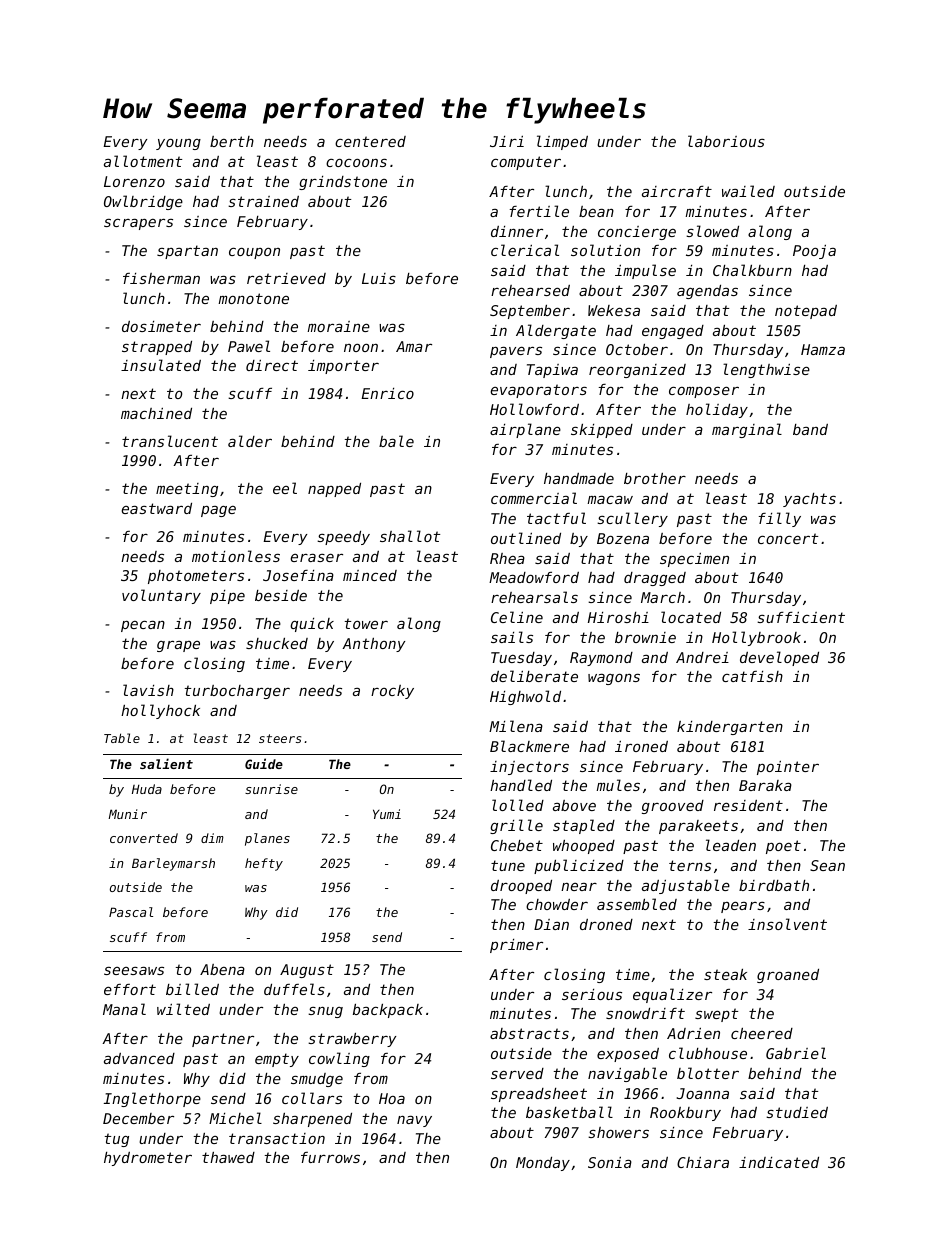  What do you see at coordinates (530, 290) in the screenshot?
I see `rehearsed` at bounding box center [530, 290].
